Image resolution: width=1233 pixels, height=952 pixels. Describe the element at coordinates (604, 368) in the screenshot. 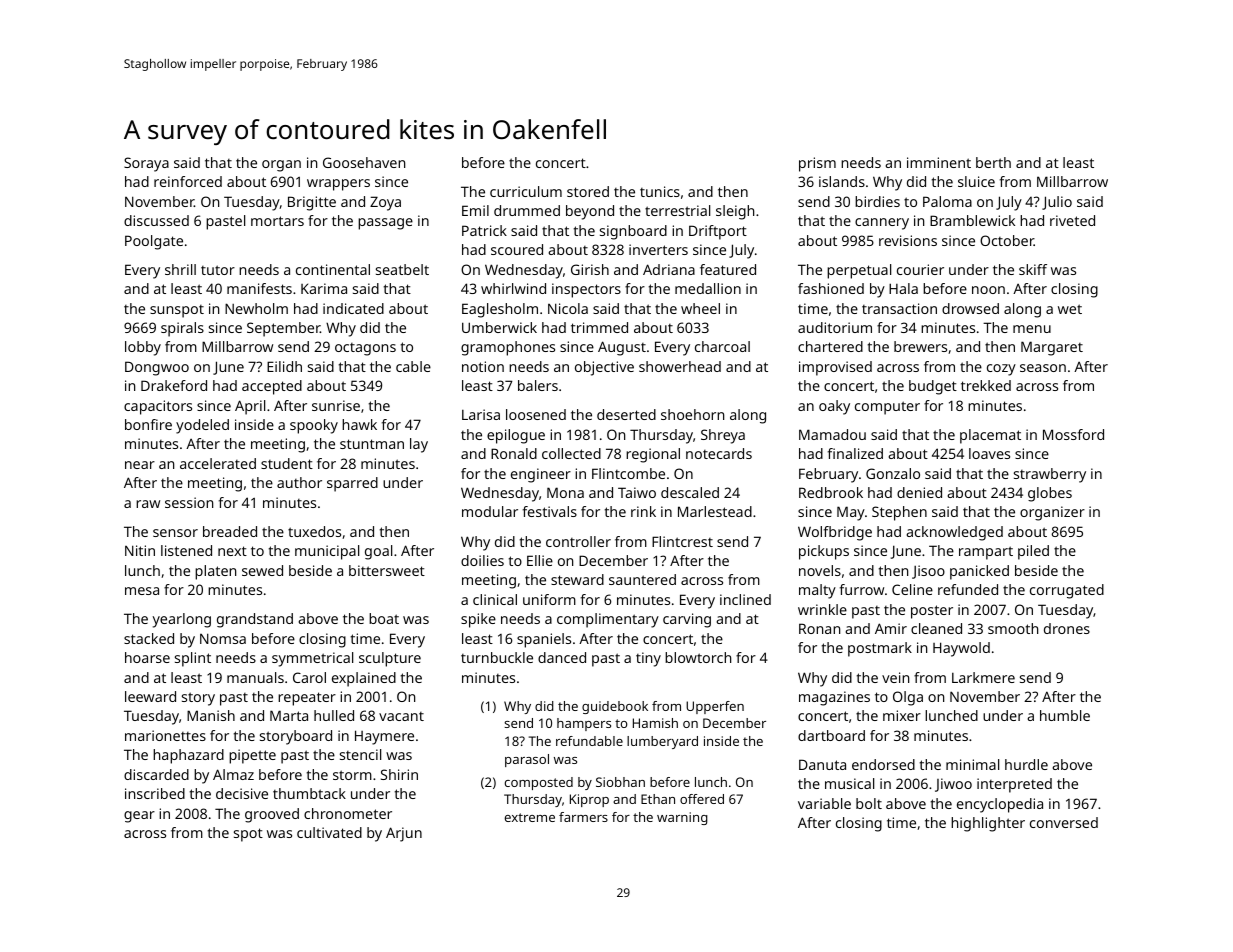

I see `objective` at that location.
